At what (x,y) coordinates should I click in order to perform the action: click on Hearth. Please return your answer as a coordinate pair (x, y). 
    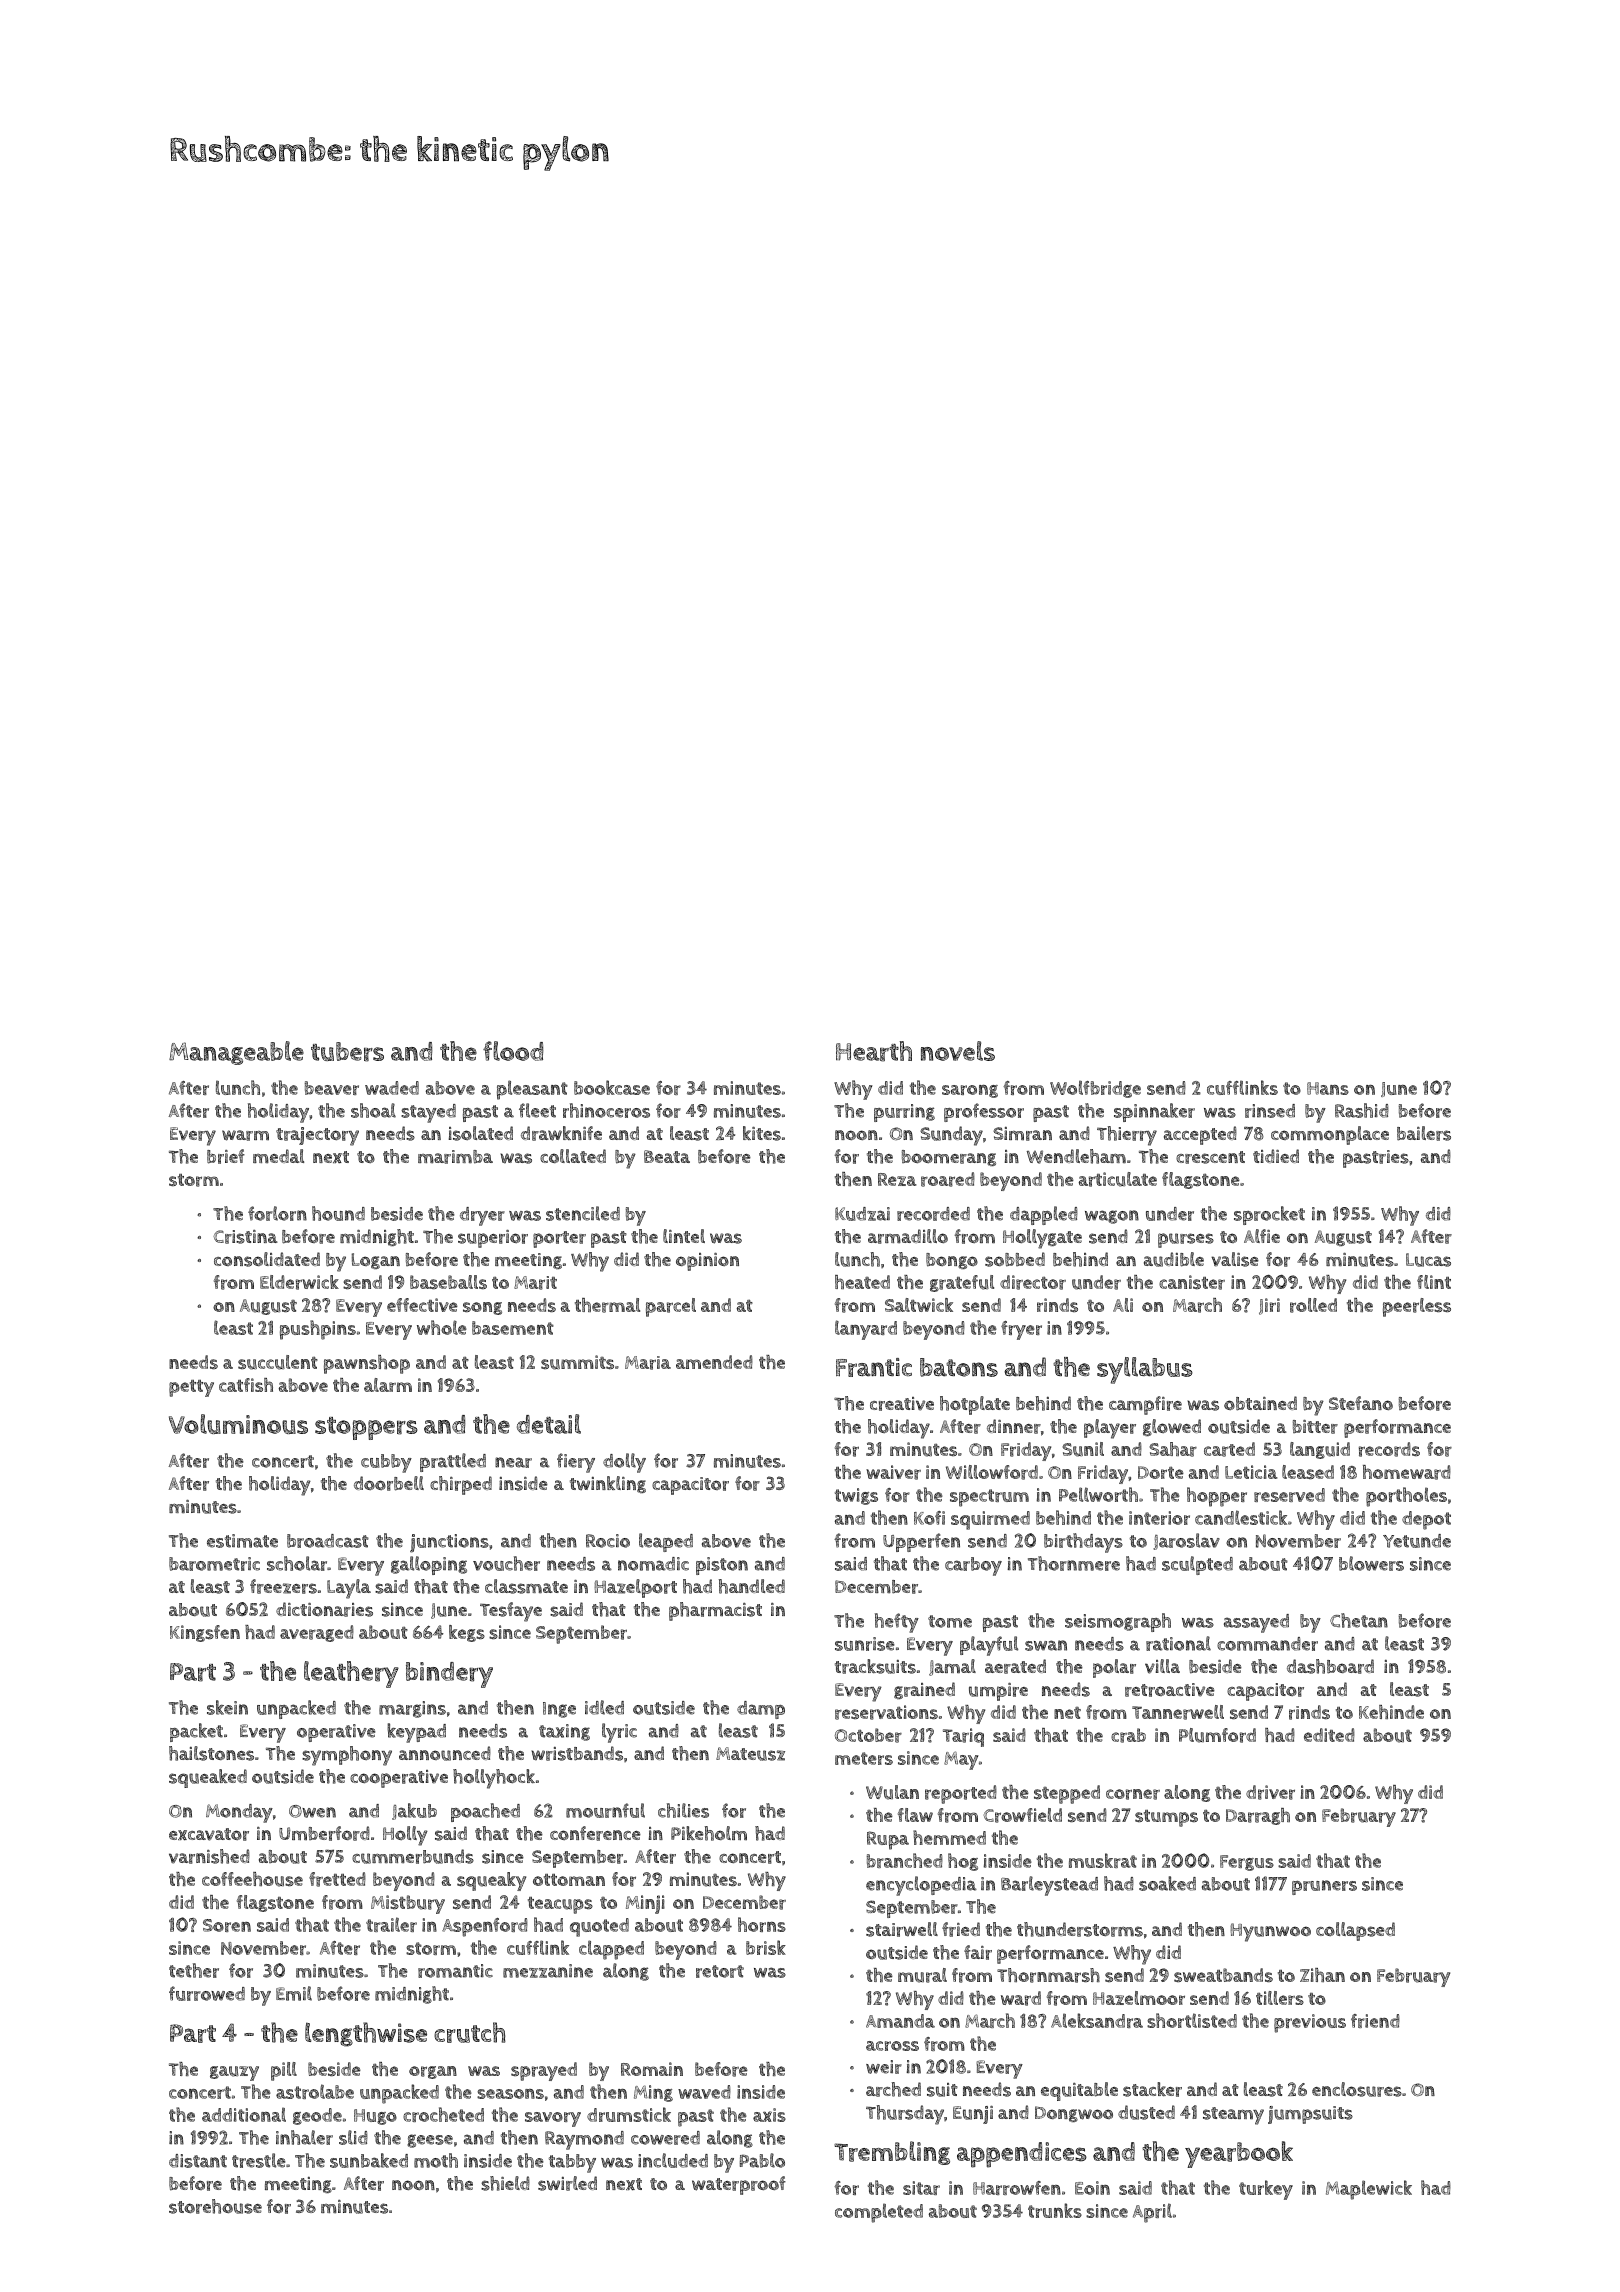
    Looking at the image, I should click on (874, 1051).
